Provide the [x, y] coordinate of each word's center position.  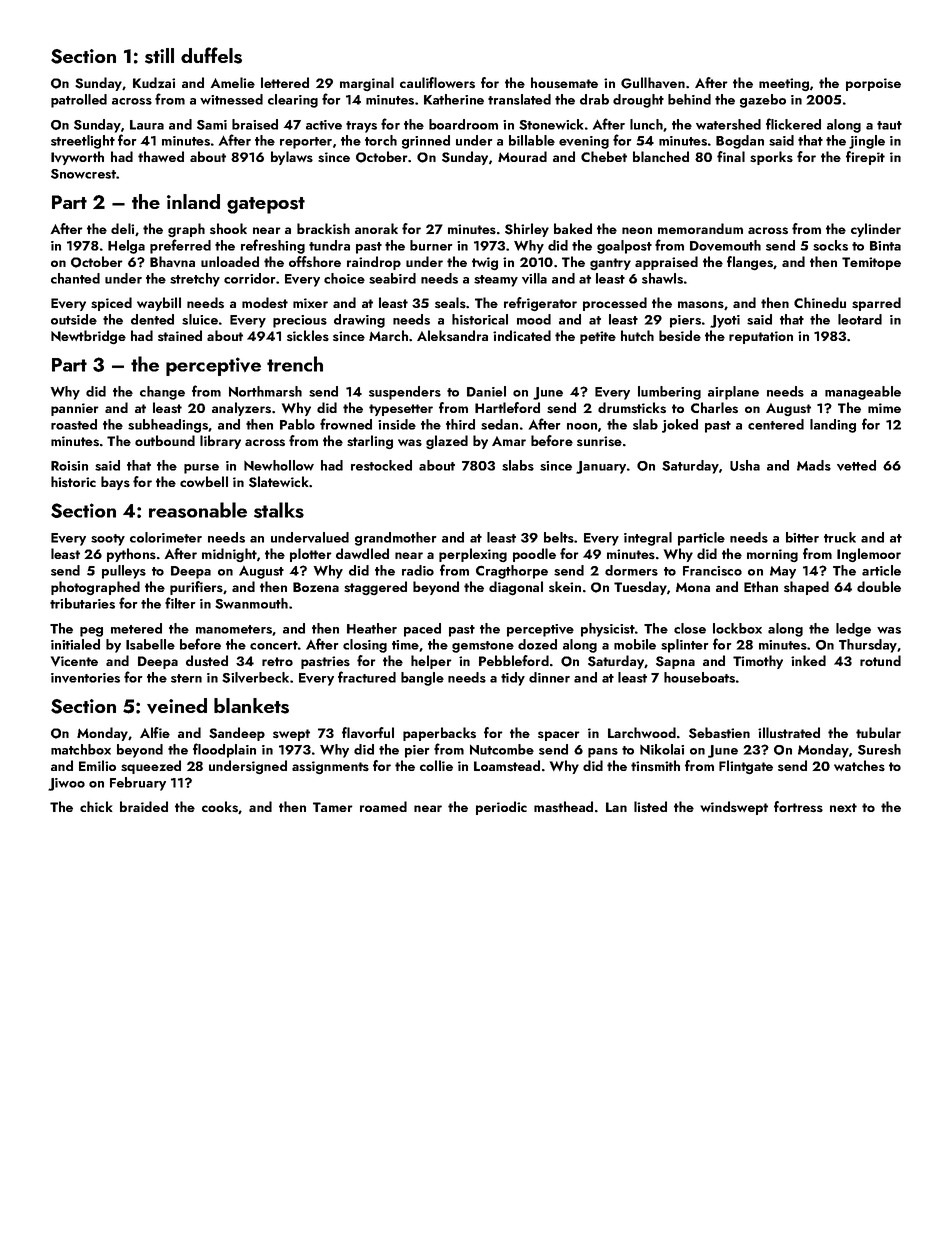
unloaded [230, 261]
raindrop [374, 263]
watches [859, 765]
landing [833, 426]
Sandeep [237, 734]
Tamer [333, 807]
